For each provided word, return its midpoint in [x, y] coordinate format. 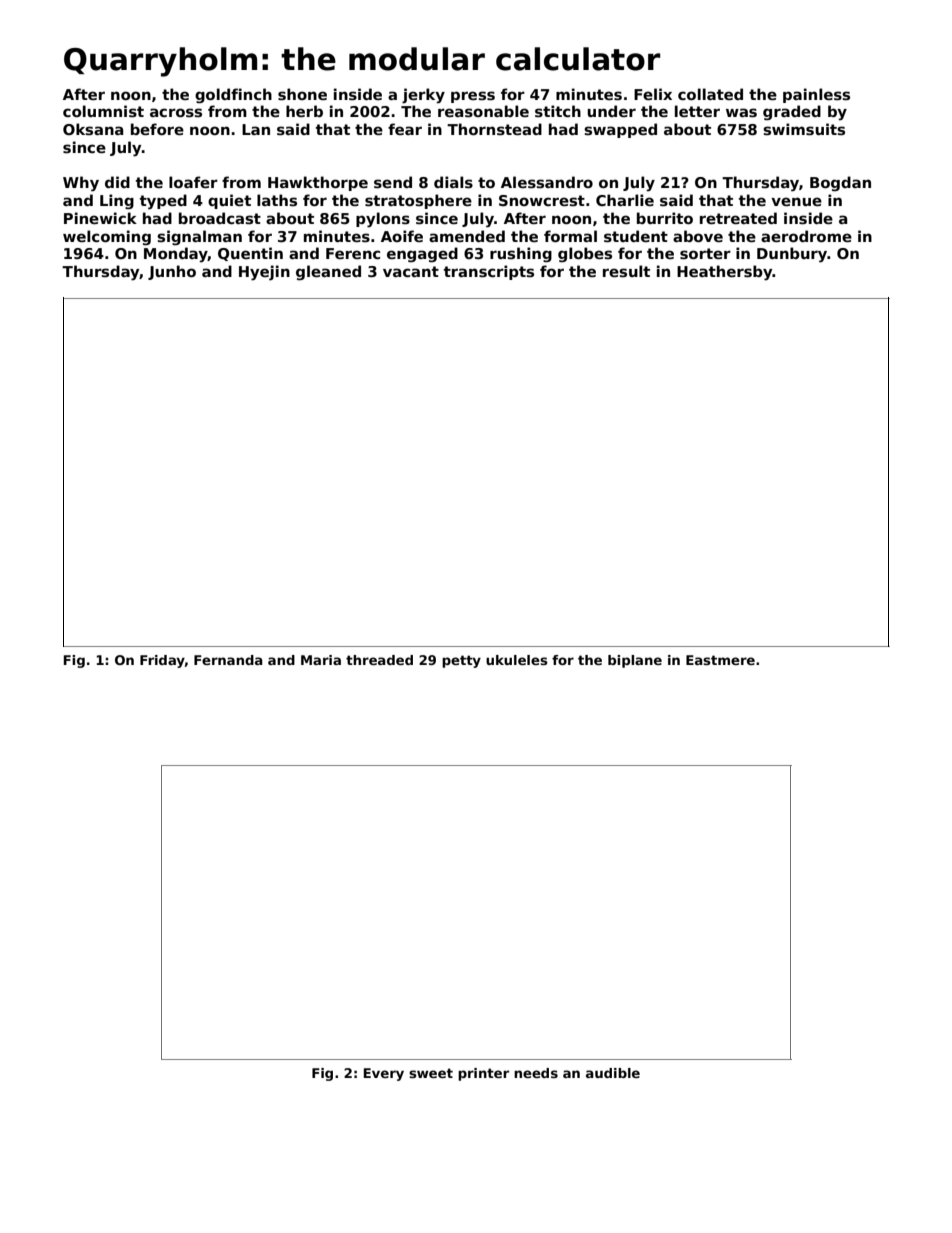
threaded [379, 660]
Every [384, 1074]
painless [816, 95]
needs [536, 1073]
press [473, 97]
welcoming [107, 237]
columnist [103, 111]
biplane [635, 661]
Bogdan [840, 183]
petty [461, 661]
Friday [162, 661]
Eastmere [720, 660]
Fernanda [228, 660]
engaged [422, 254]
